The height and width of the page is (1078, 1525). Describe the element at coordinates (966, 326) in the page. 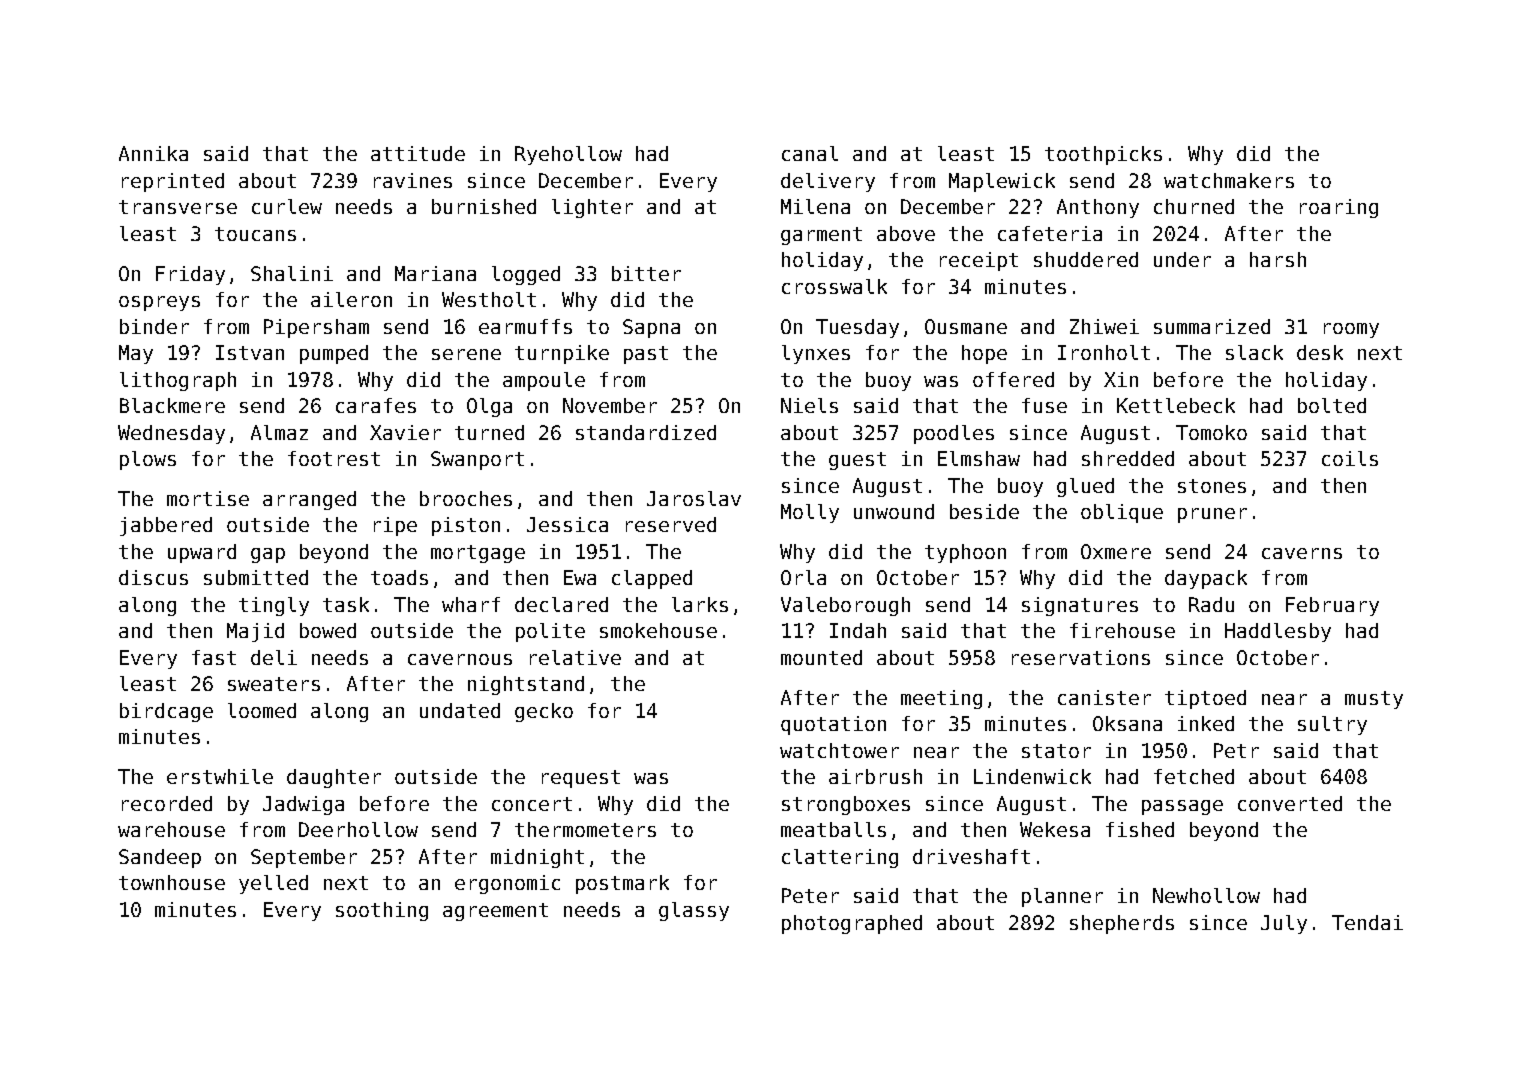

I see `Ousmane` at that location.
